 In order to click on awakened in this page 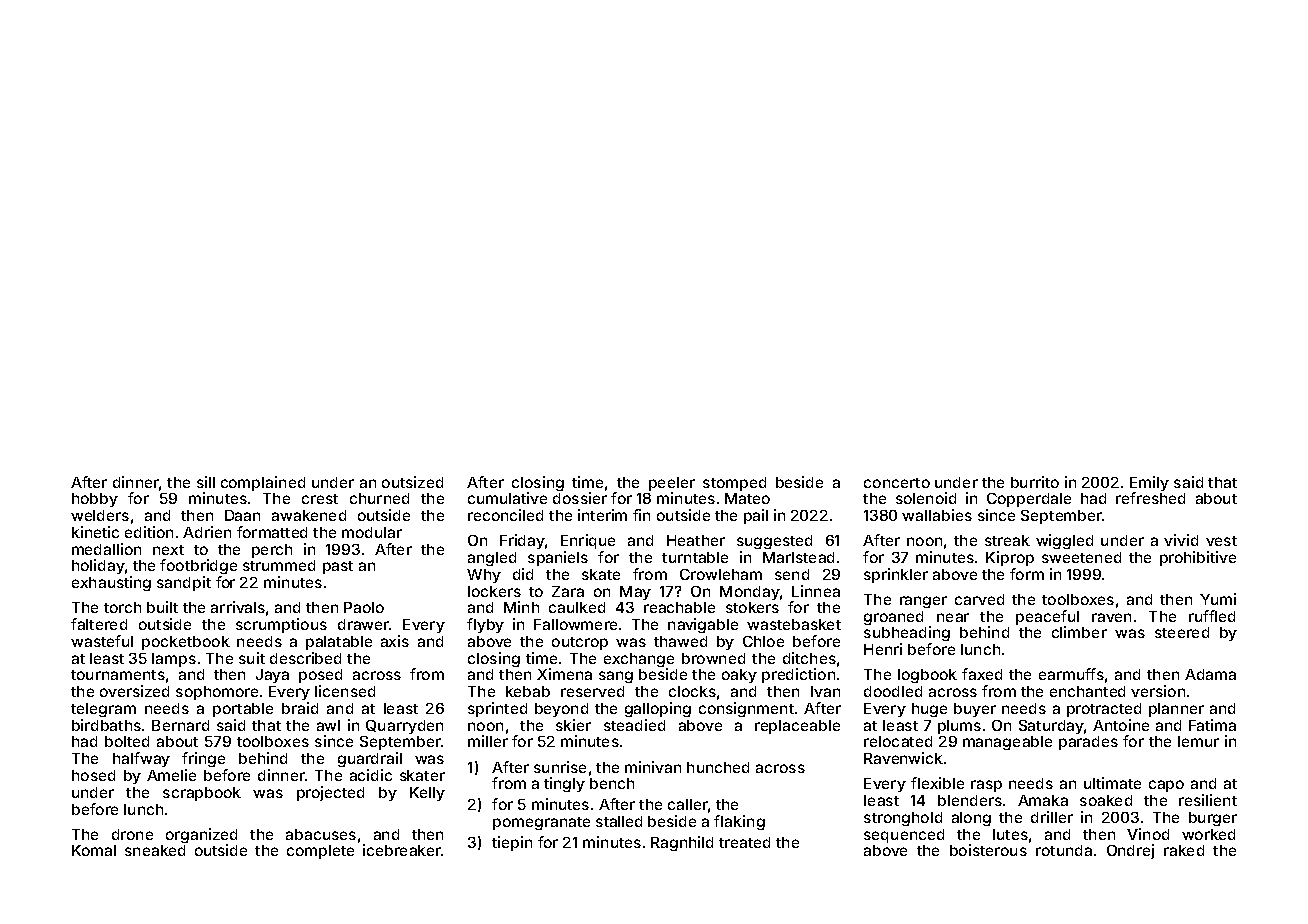, I will do `click(309, 515)`.
